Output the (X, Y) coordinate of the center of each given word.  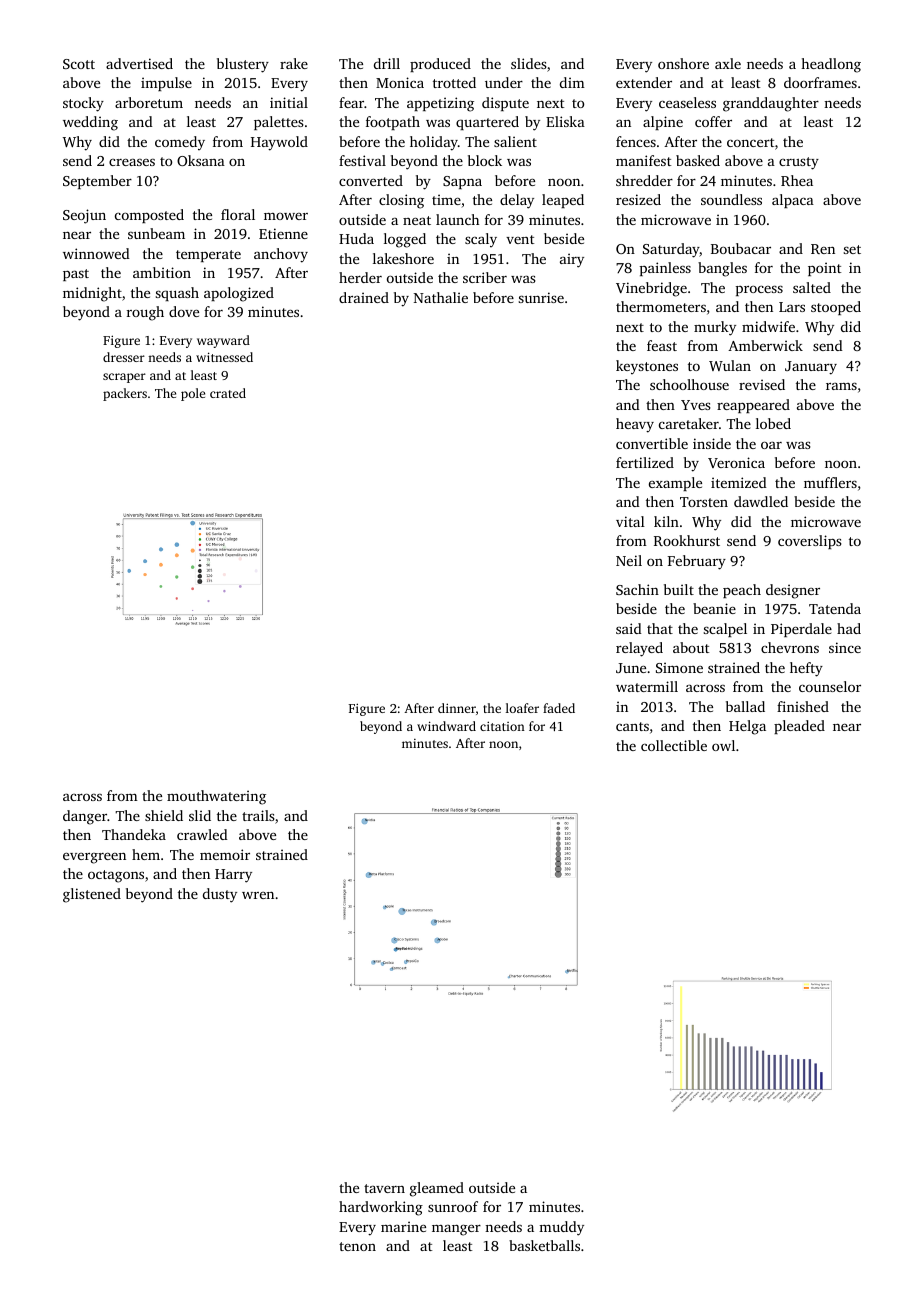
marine (403, 1226)
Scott (79, 64)
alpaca (793, 201)
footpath (393, 123)
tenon (357, 1246)
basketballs (544, 1245)
